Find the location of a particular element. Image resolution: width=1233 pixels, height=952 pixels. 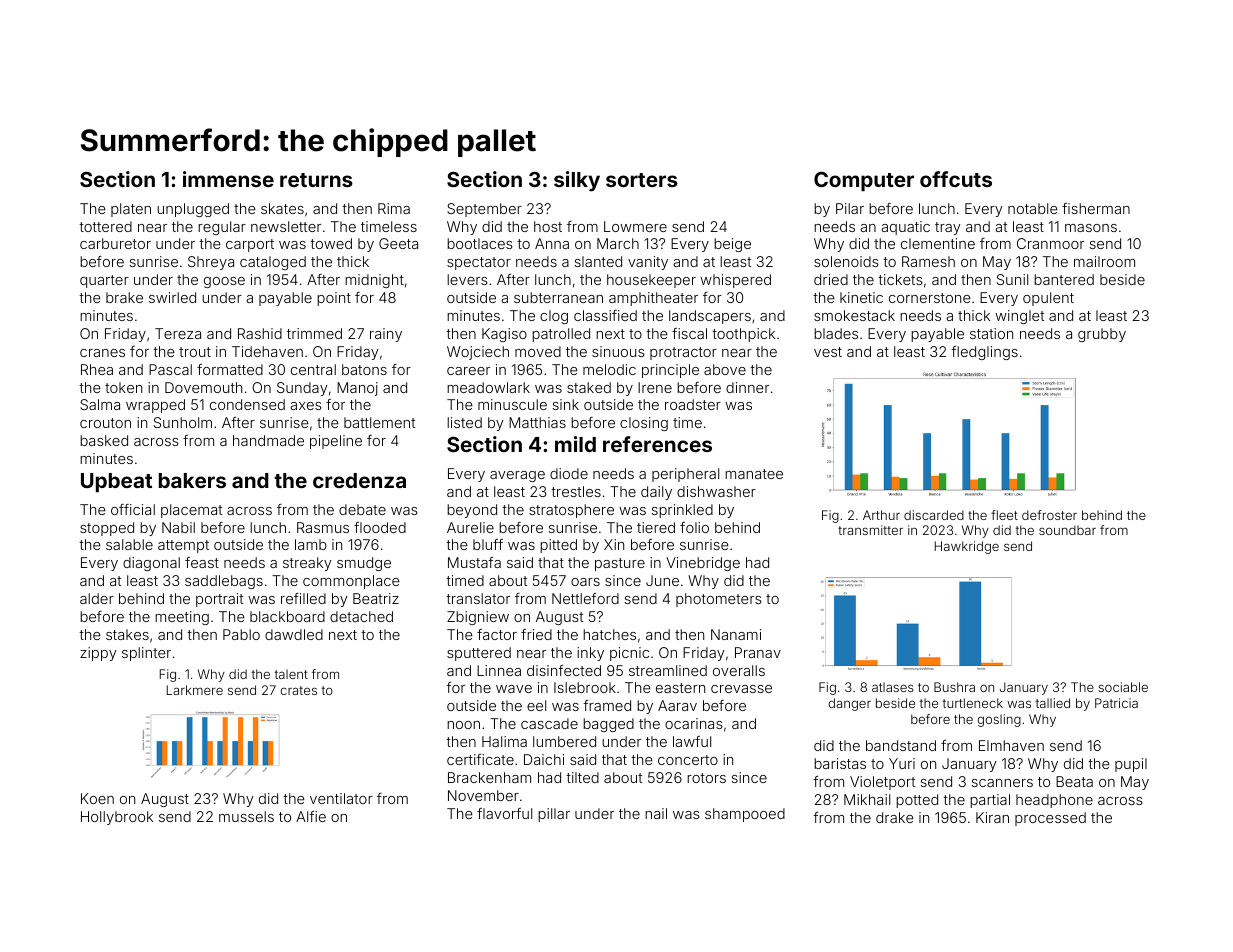

atlases is located at coordinates (893, 687).
